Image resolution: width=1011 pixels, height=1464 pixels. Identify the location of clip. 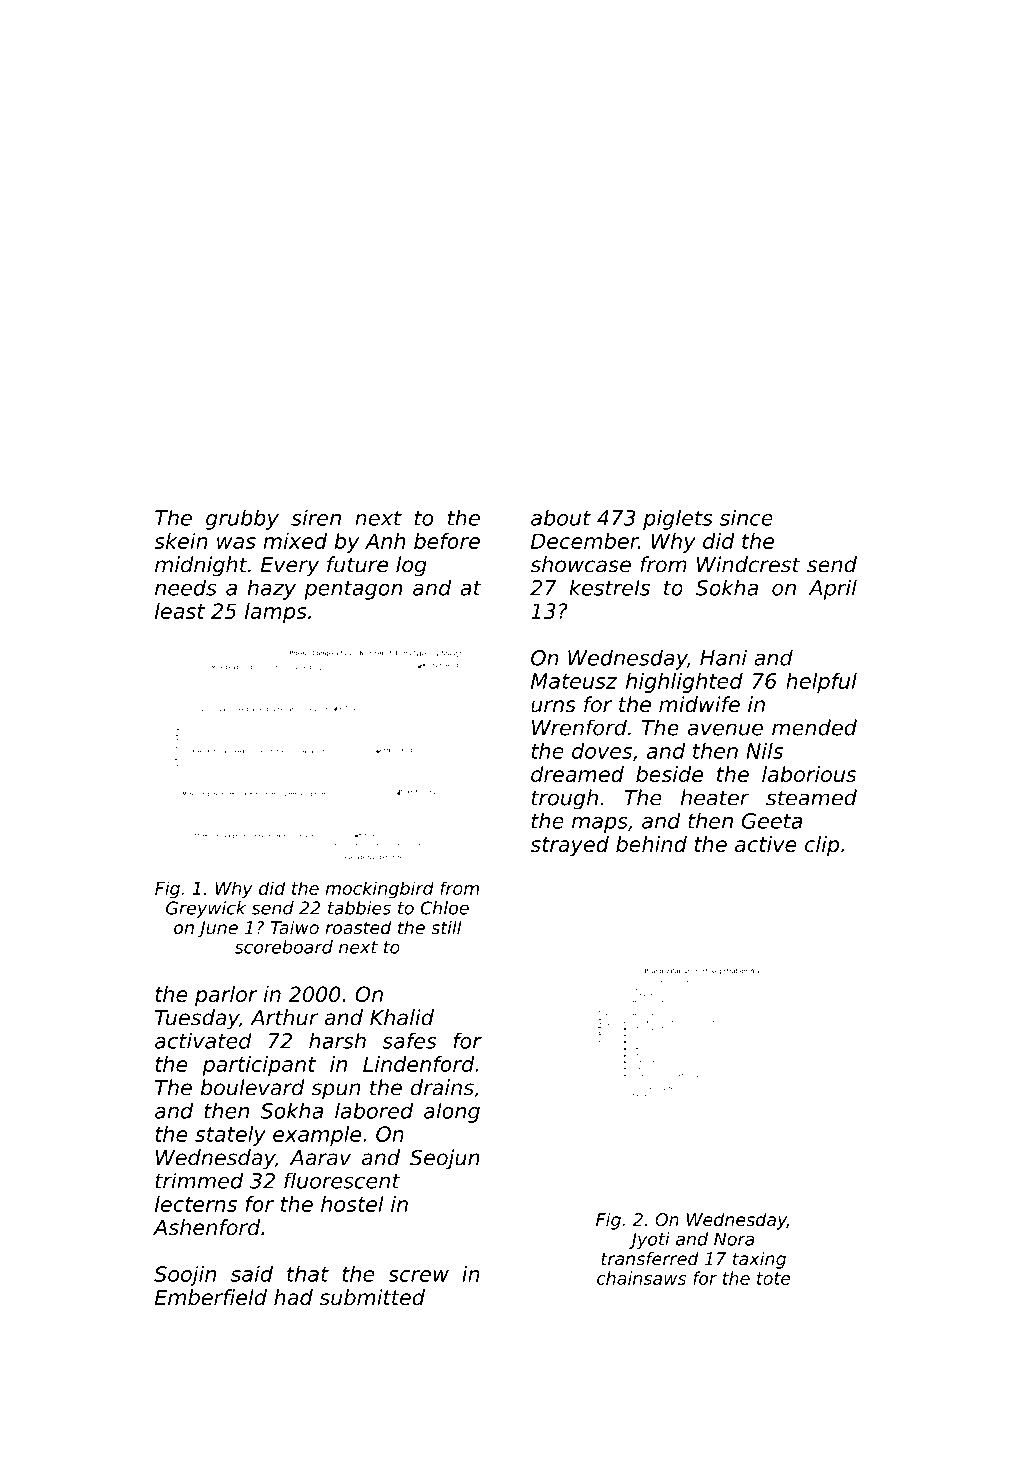
(822, 846).
